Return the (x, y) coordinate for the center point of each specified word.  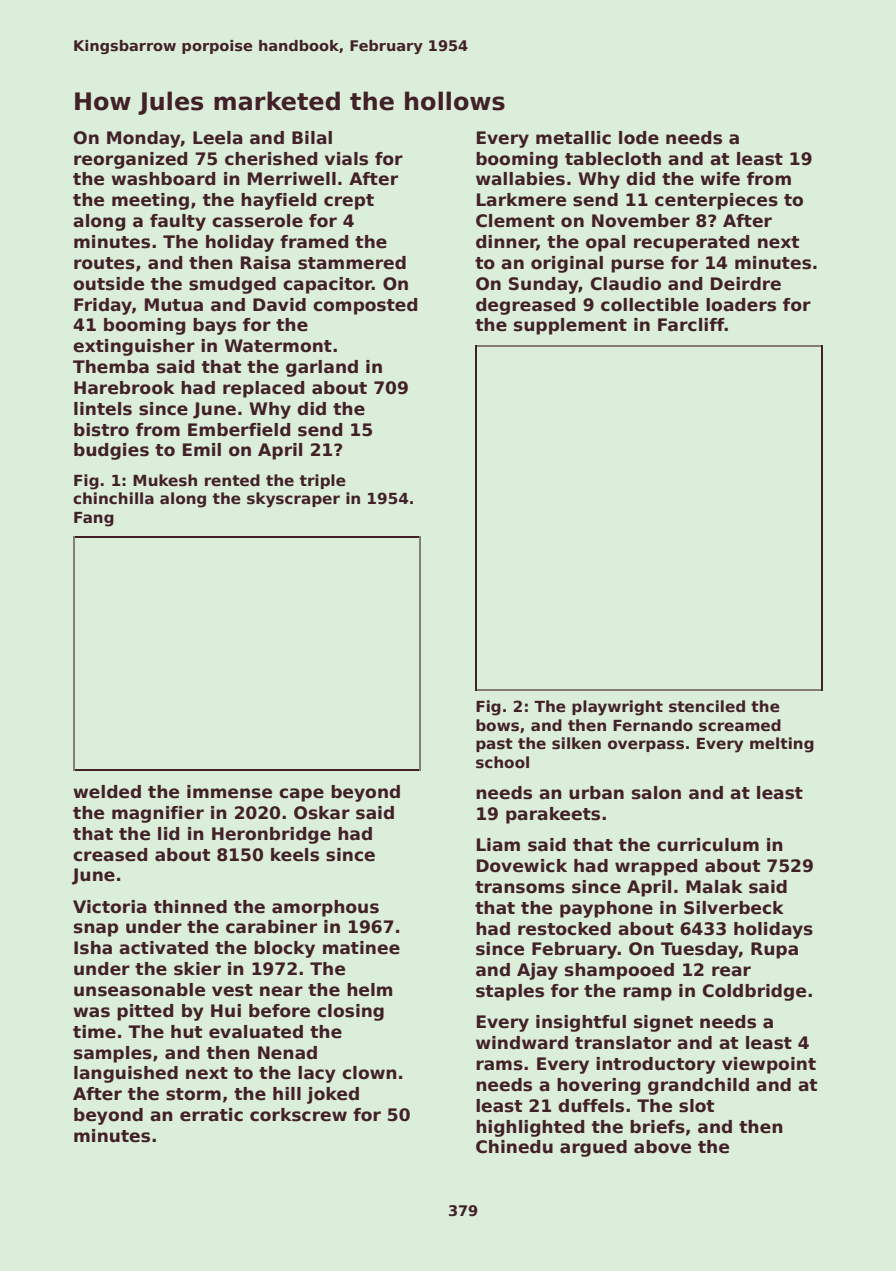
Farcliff (691, 325)
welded (107, 792)
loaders (741, 305)
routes (104, 263)
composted (365, 306)
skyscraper (293, 500)
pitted (145, 1012)
